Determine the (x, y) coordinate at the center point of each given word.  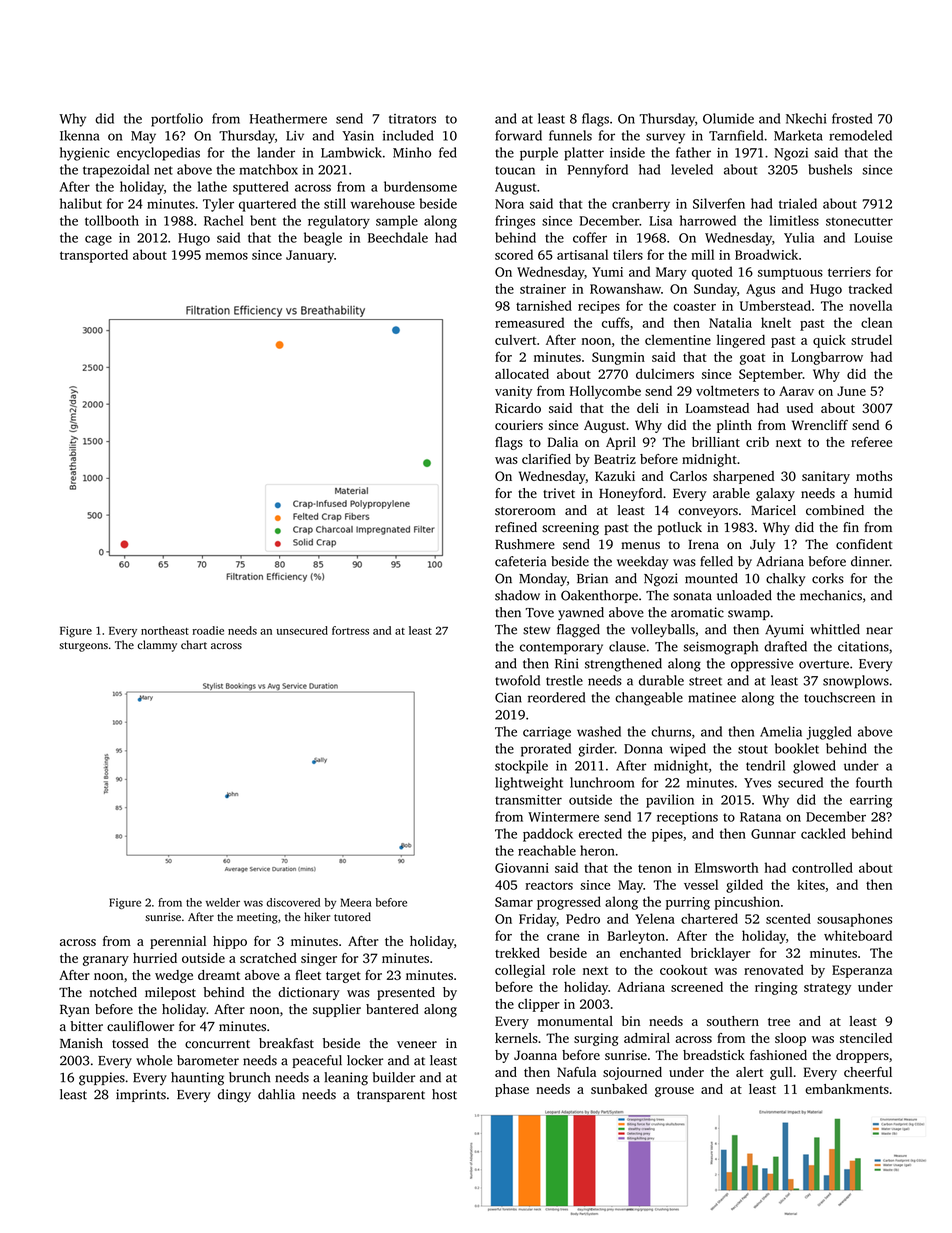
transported (94, 256)
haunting (197, 1079)
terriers (849, 272)
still (335, 203)
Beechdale (398, 237)
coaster (694, 306)
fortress (350, 630)
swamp (749, 615)
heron (597, 850)
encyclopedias (158, 154)
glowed (814, 767)
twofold (517, 680)
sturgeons (83, 647)
